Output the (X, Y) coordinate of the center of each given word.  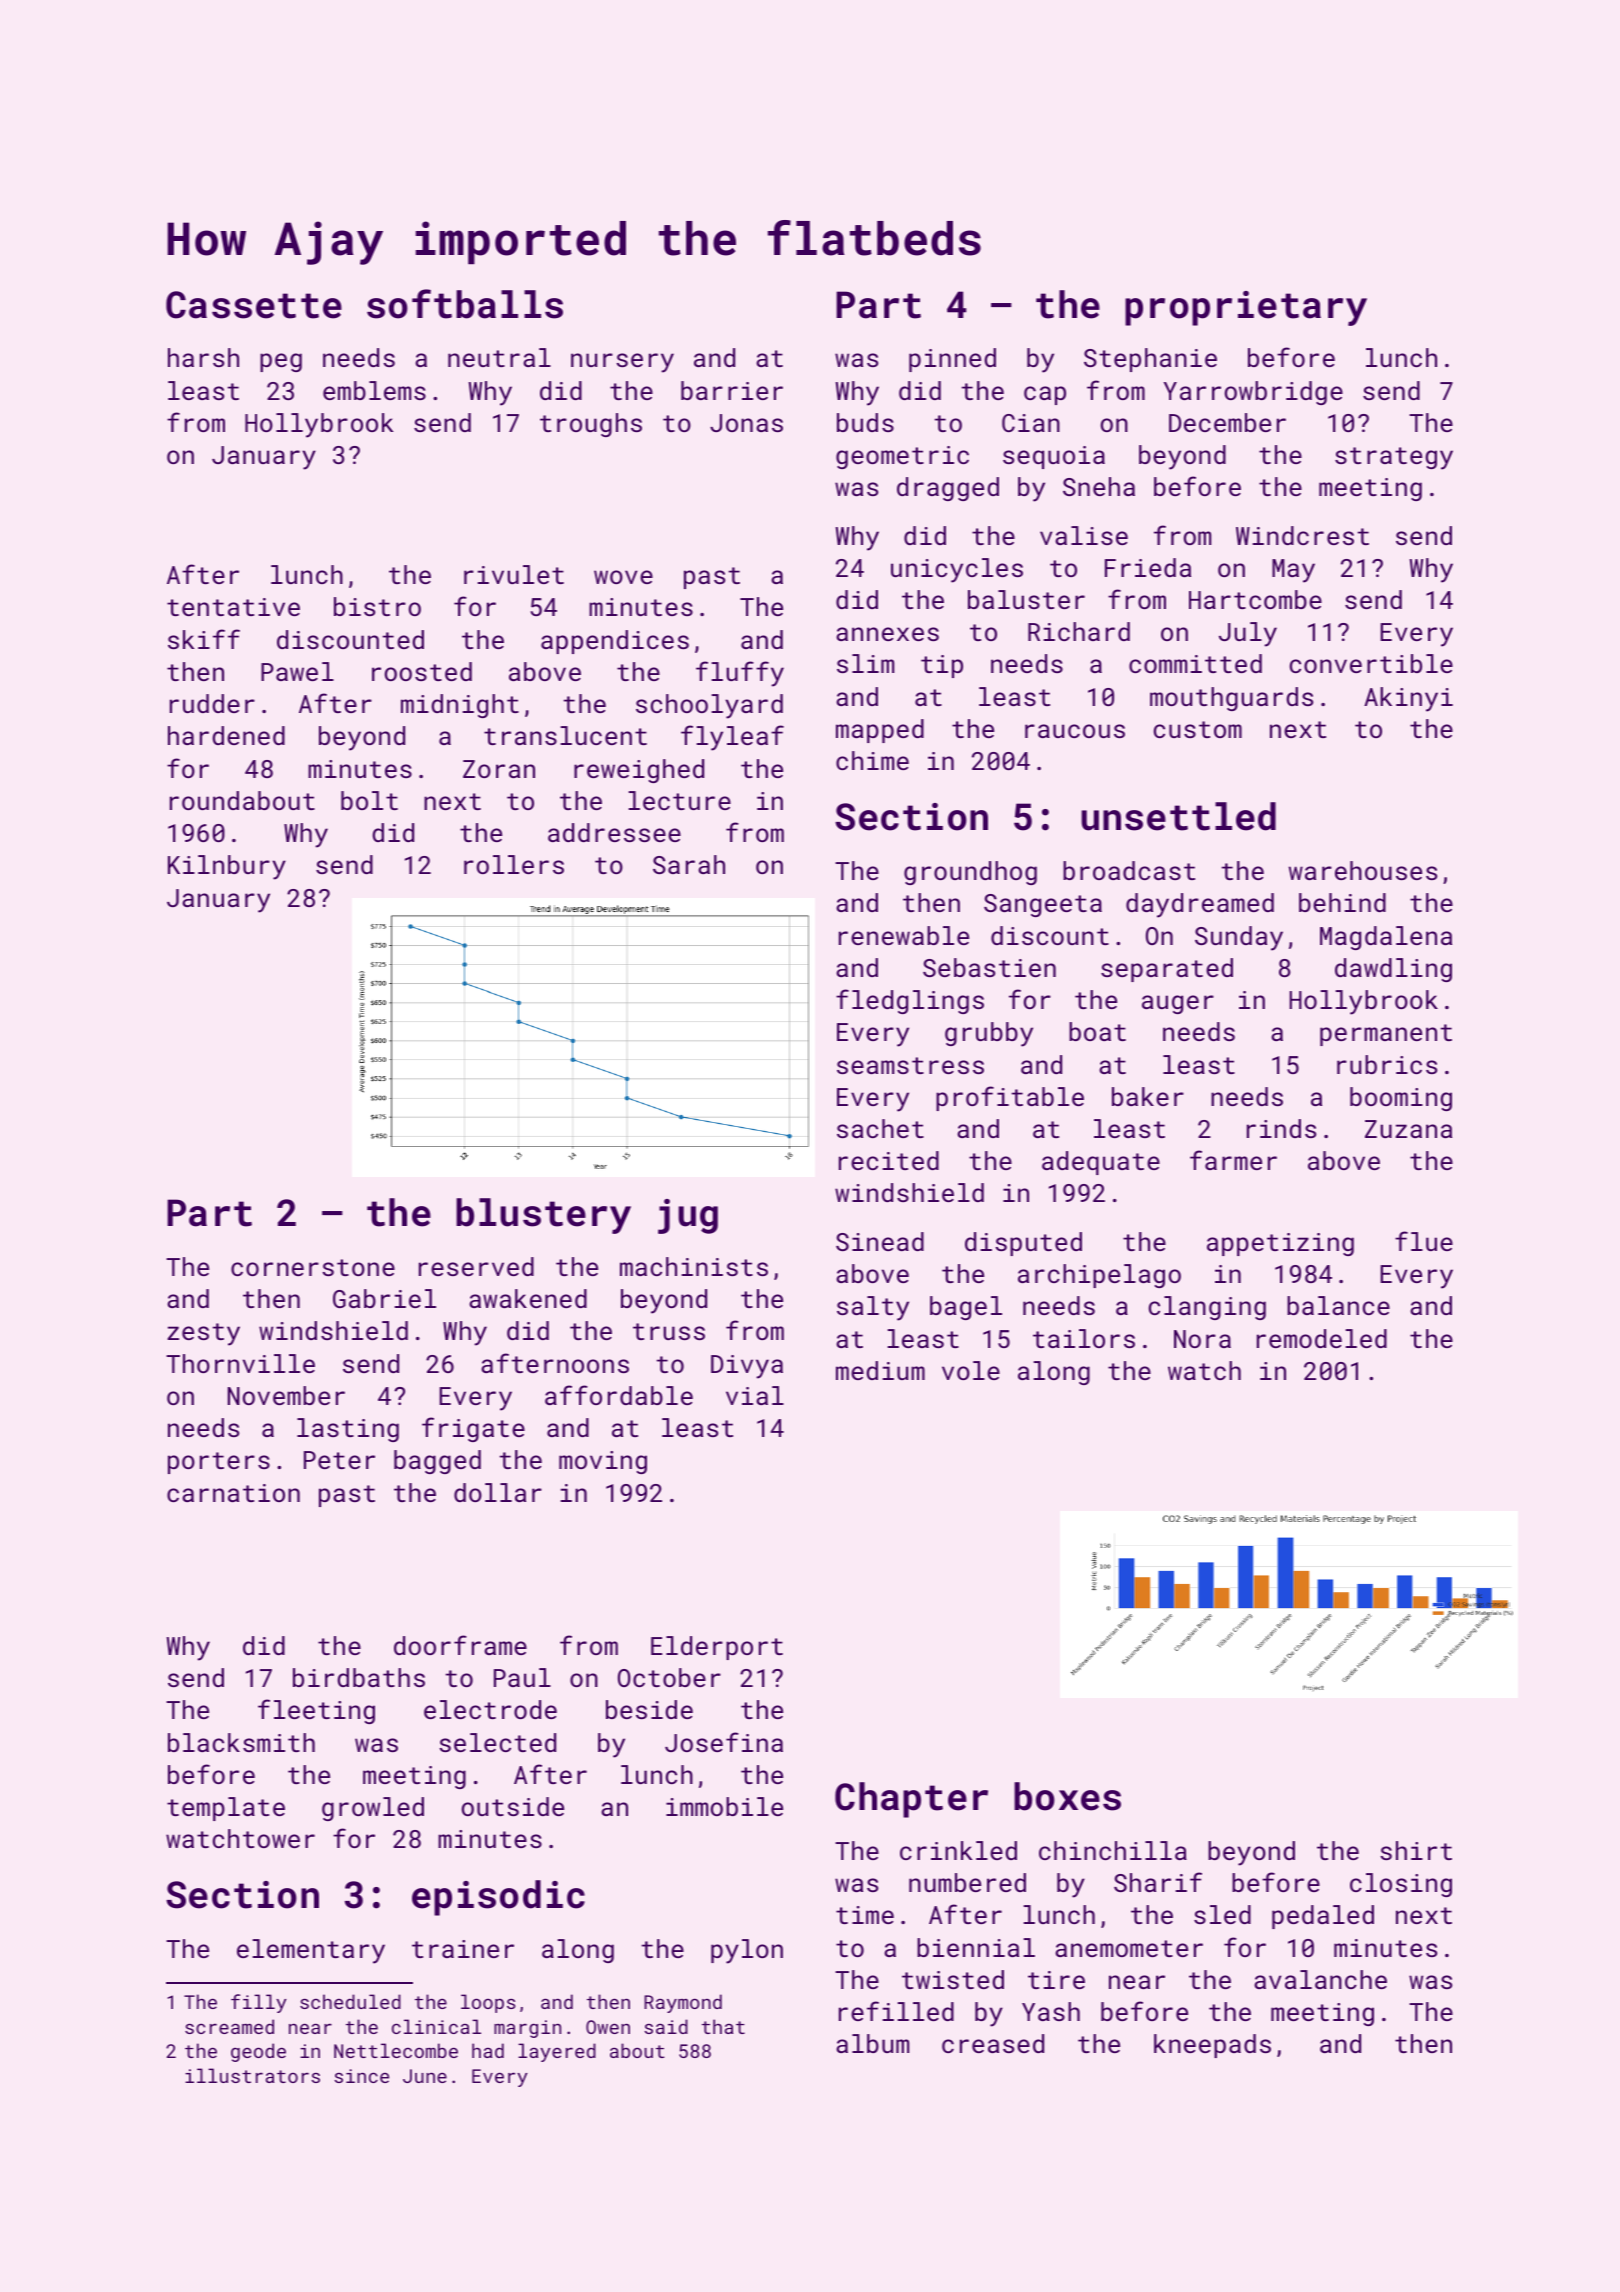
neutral (499, 357)
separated (1167, 970)
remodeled (1322, 1338)
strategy (1394, 458)
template (226, 1809)
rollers (514, 864)
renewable (904, 935)
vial (755, 1395)
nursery (622, 363)
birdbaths (359, 1677)
